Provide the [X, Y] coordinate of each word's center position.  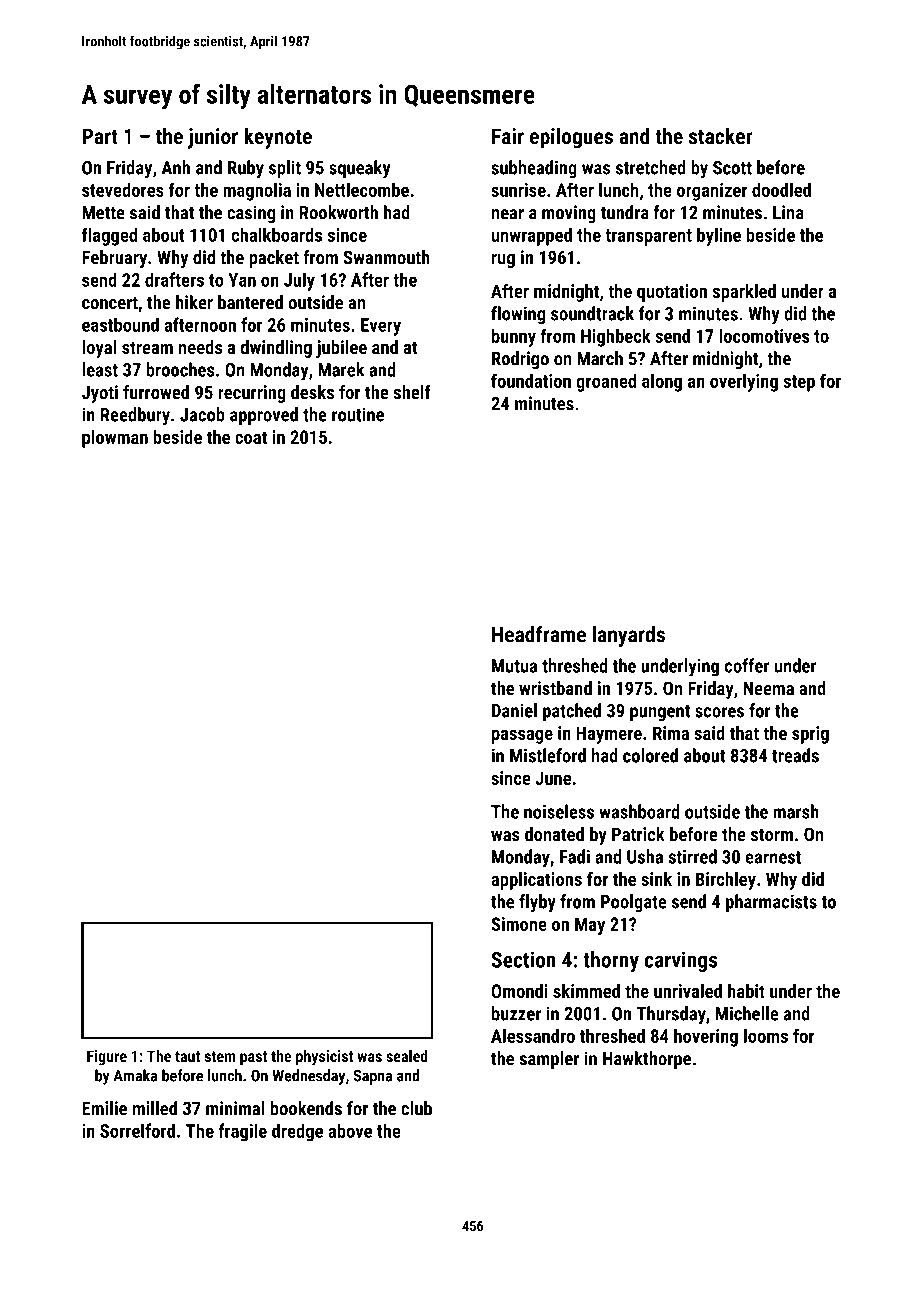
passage [522, 737]
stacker [721, 135]
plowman [115, 439]
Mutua [514, 666]
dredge [297, 1132]
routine [358, 414]
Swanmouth [386, 257]
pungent [660, 713]
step [799, 383]
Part [100, 136]
